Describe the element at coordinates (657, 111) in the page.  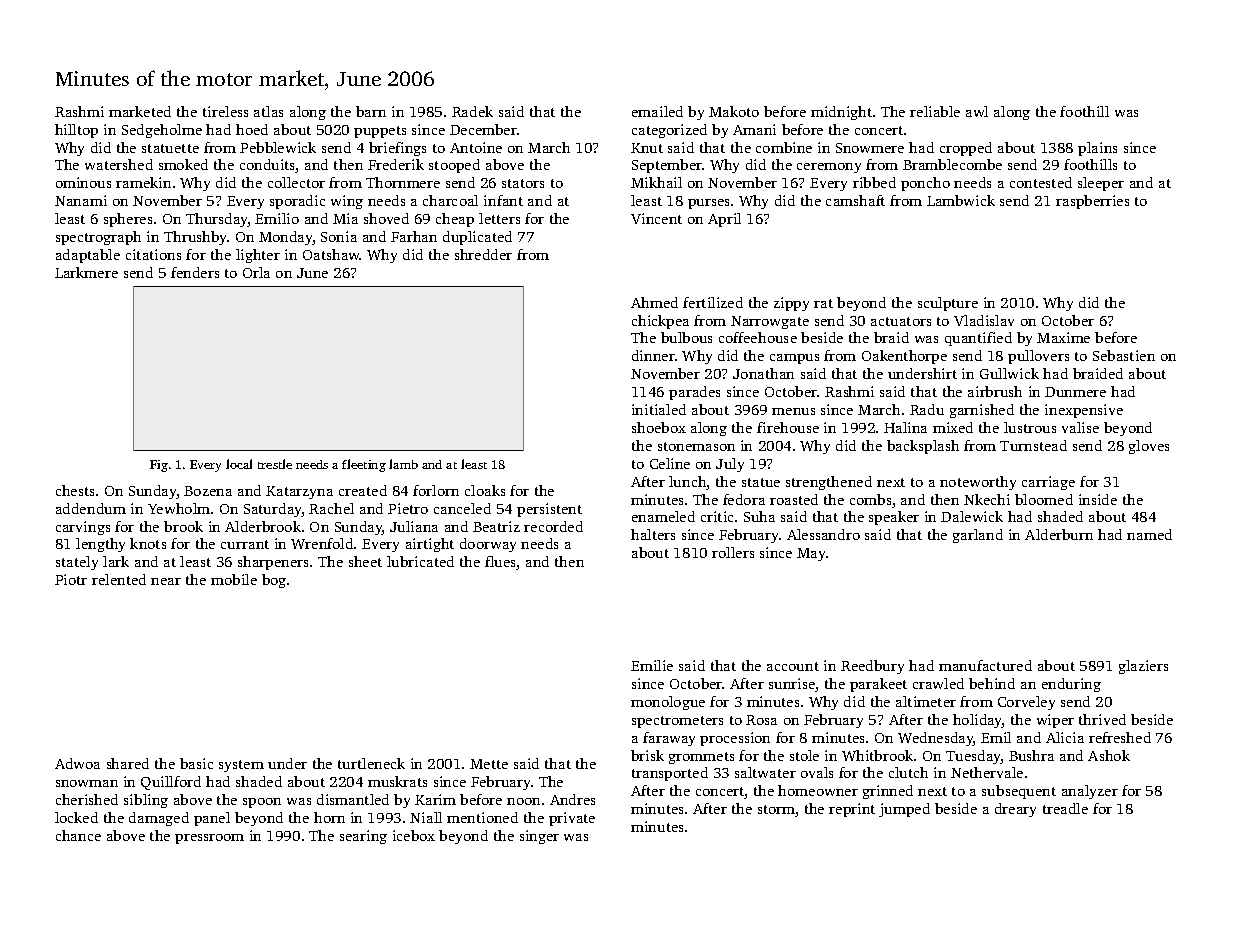
I see `emailed` at that location.
